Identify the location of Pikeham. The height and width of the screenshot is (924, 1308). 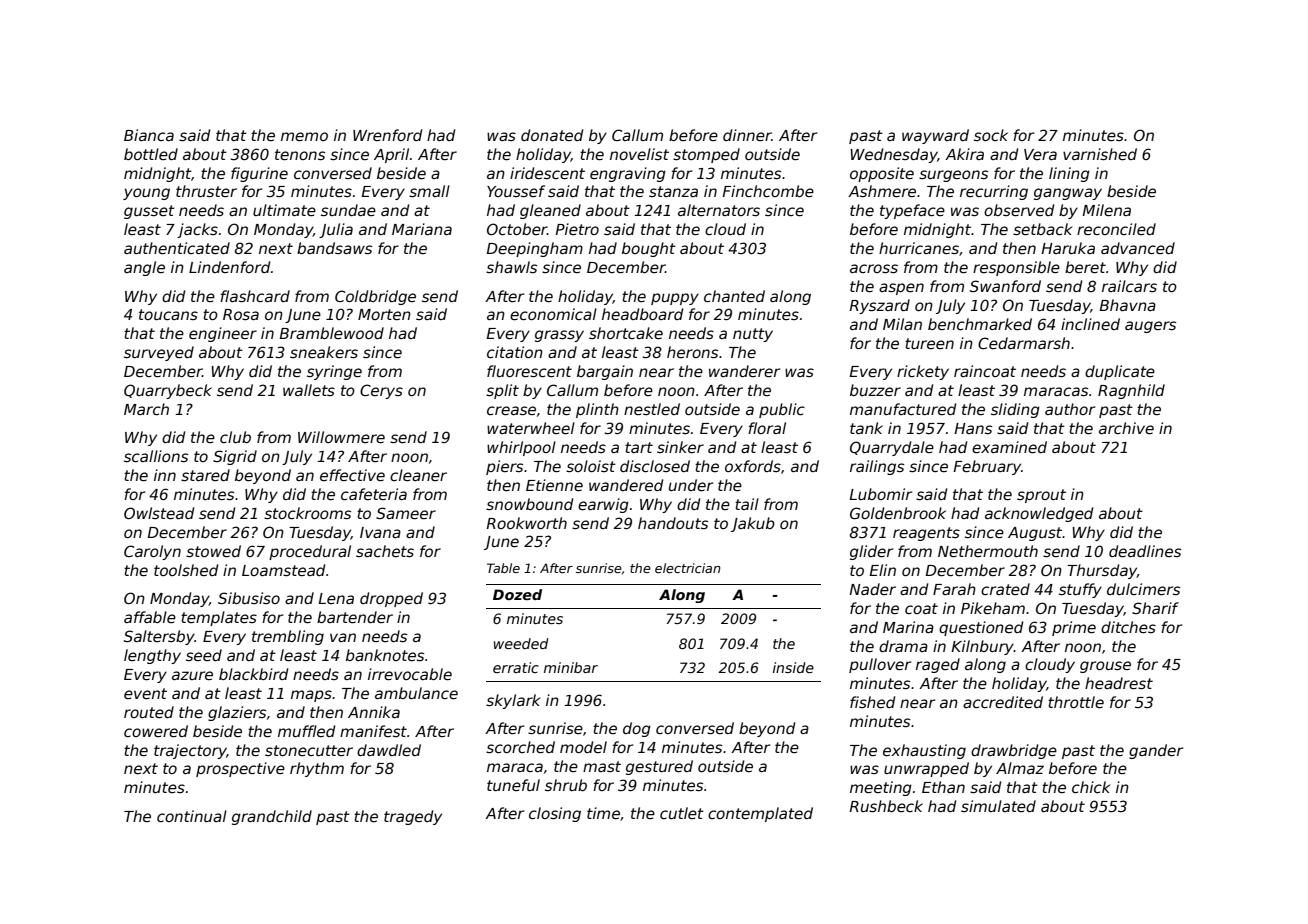
(993, 608).
